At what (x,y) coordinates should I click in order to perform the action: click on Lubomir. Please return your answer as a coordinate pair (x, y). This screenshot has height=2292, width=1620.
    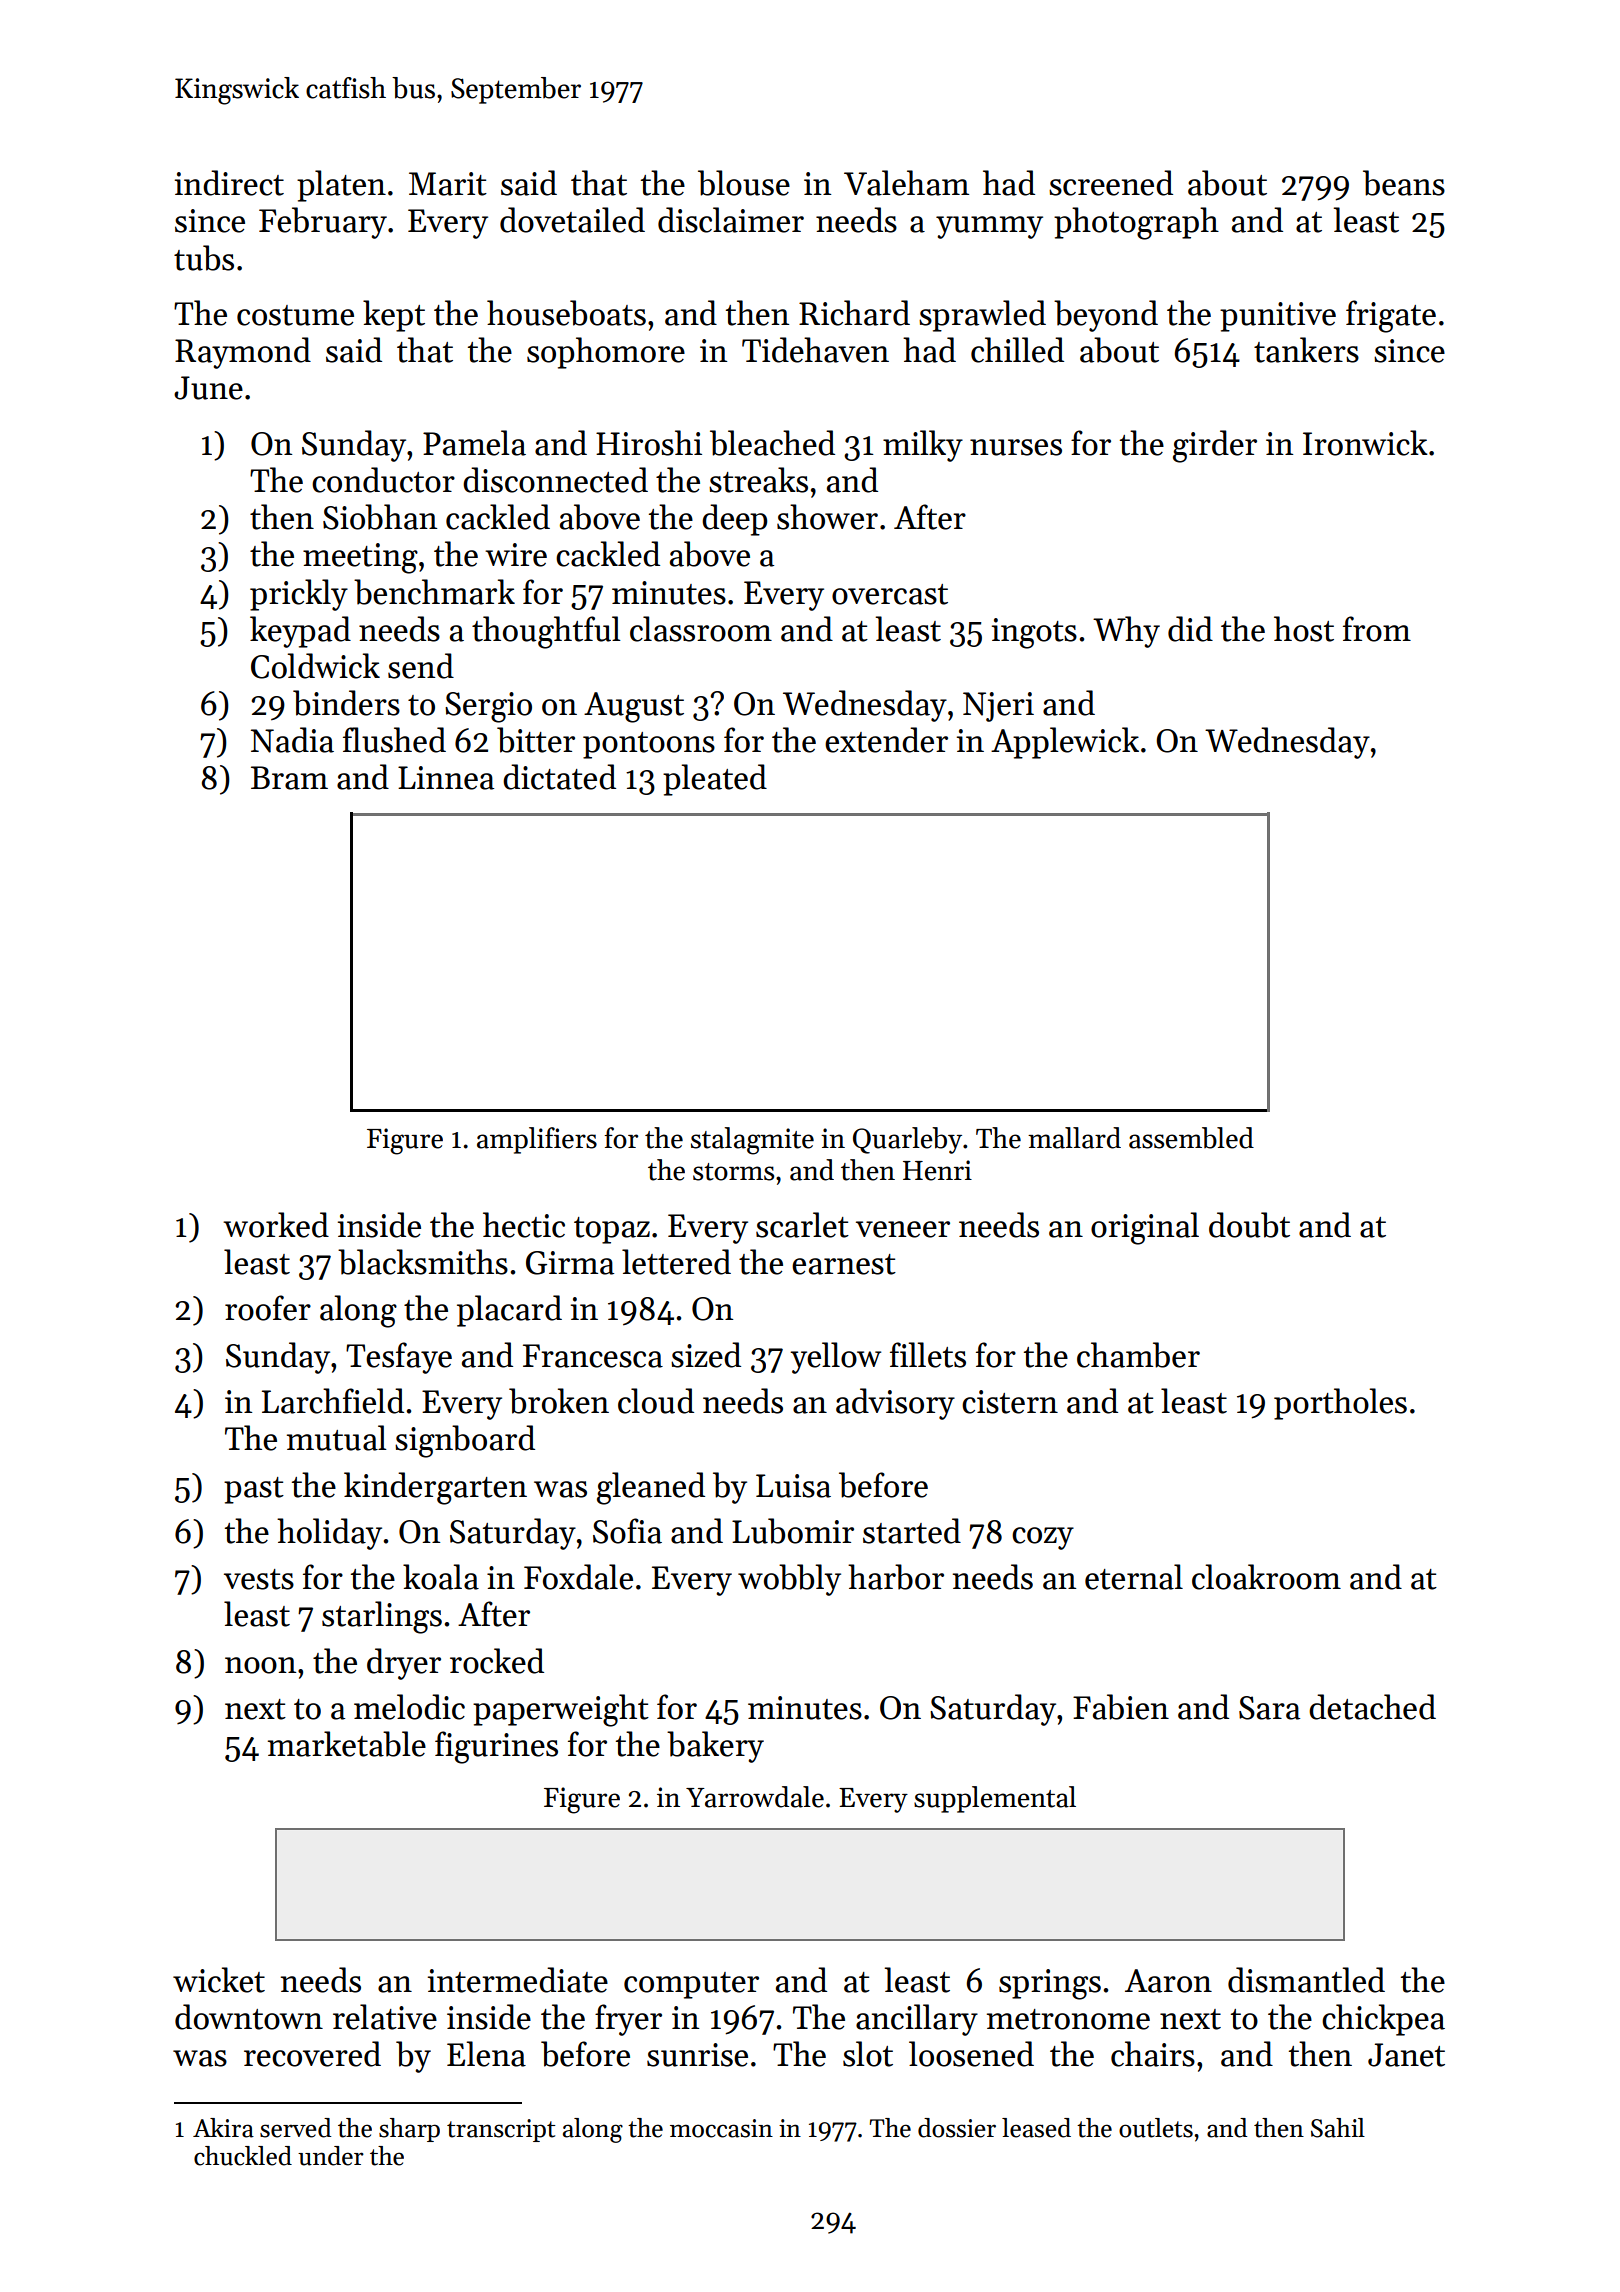
    Looking at the image, I should click on (793, 1531).
